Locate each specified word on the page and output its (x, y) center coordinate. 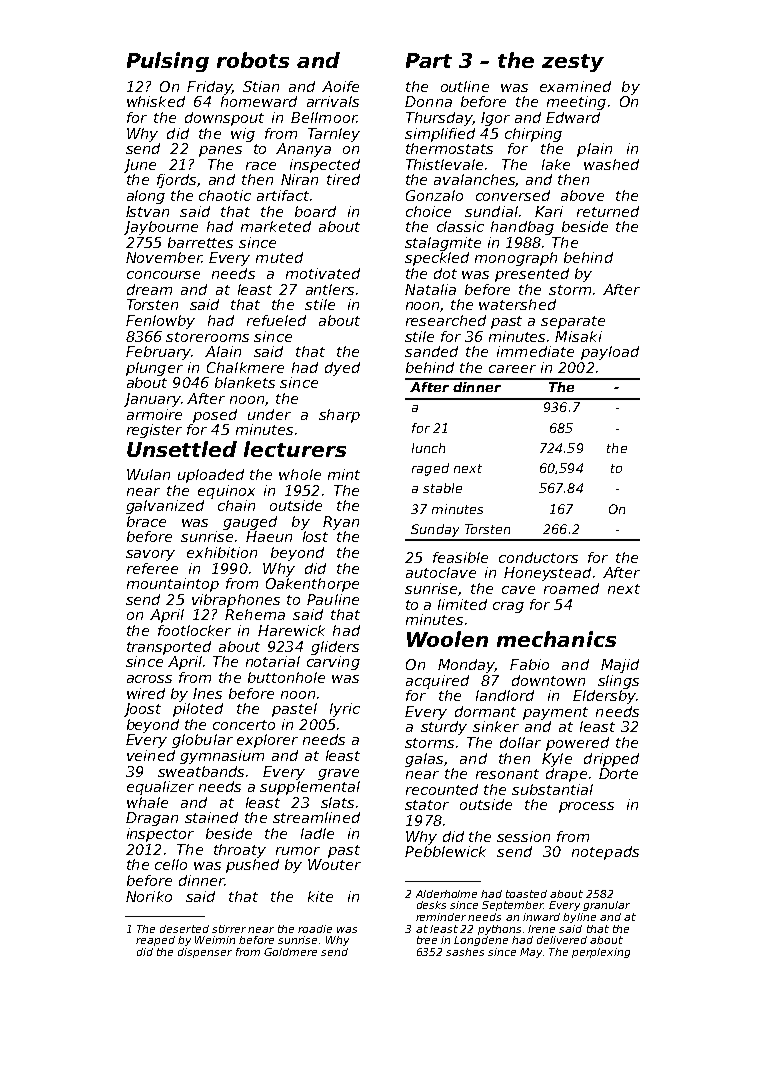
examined (575, 86)
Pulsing (168, 62)
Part (429, 60)
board (315, 211)
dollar (520, 742)
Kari (549, 211)
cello (171, 864)
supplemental (310, 788)
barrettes (200, 242)
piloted (198, 710)
